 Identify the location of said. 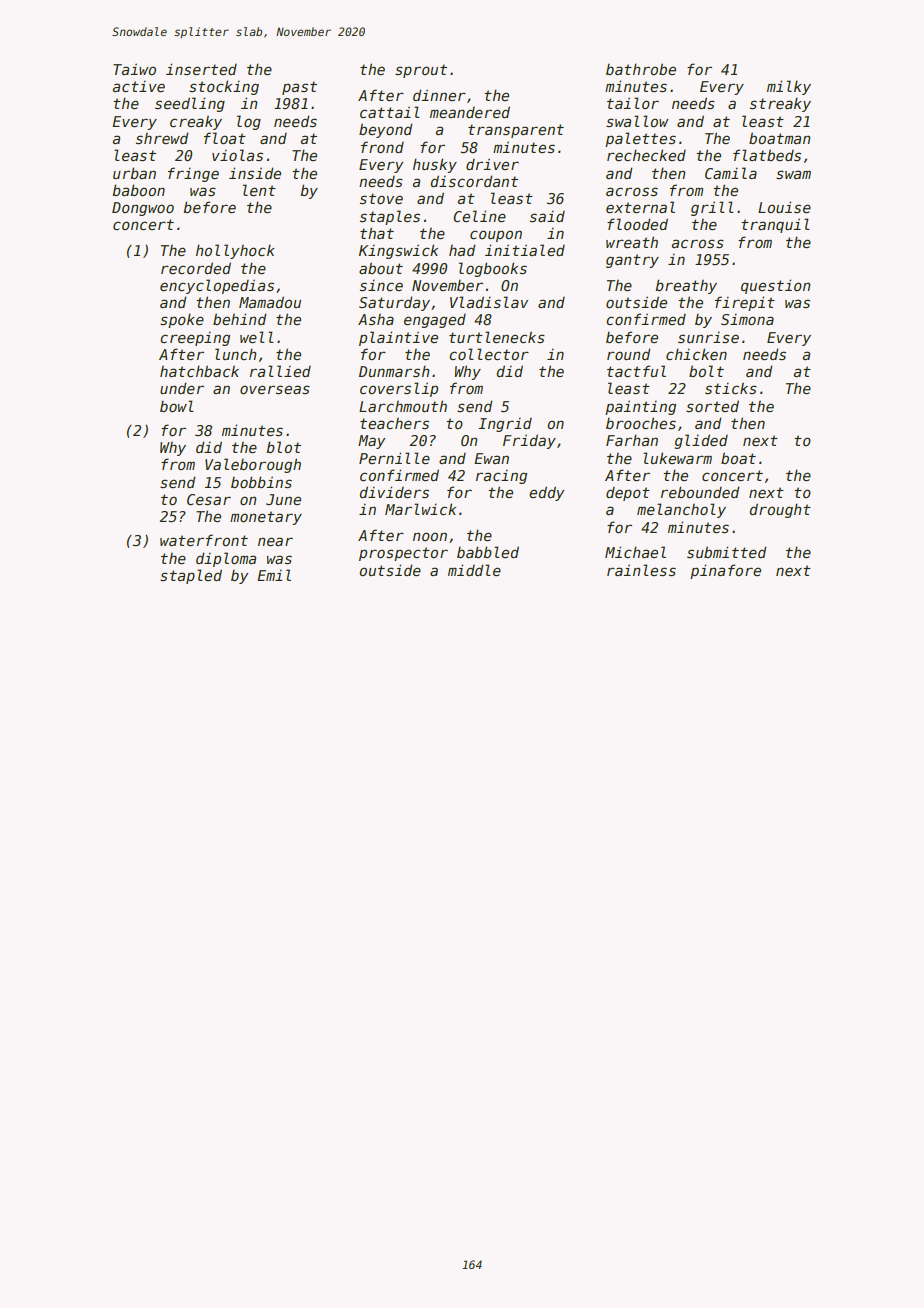
(547, 216).
